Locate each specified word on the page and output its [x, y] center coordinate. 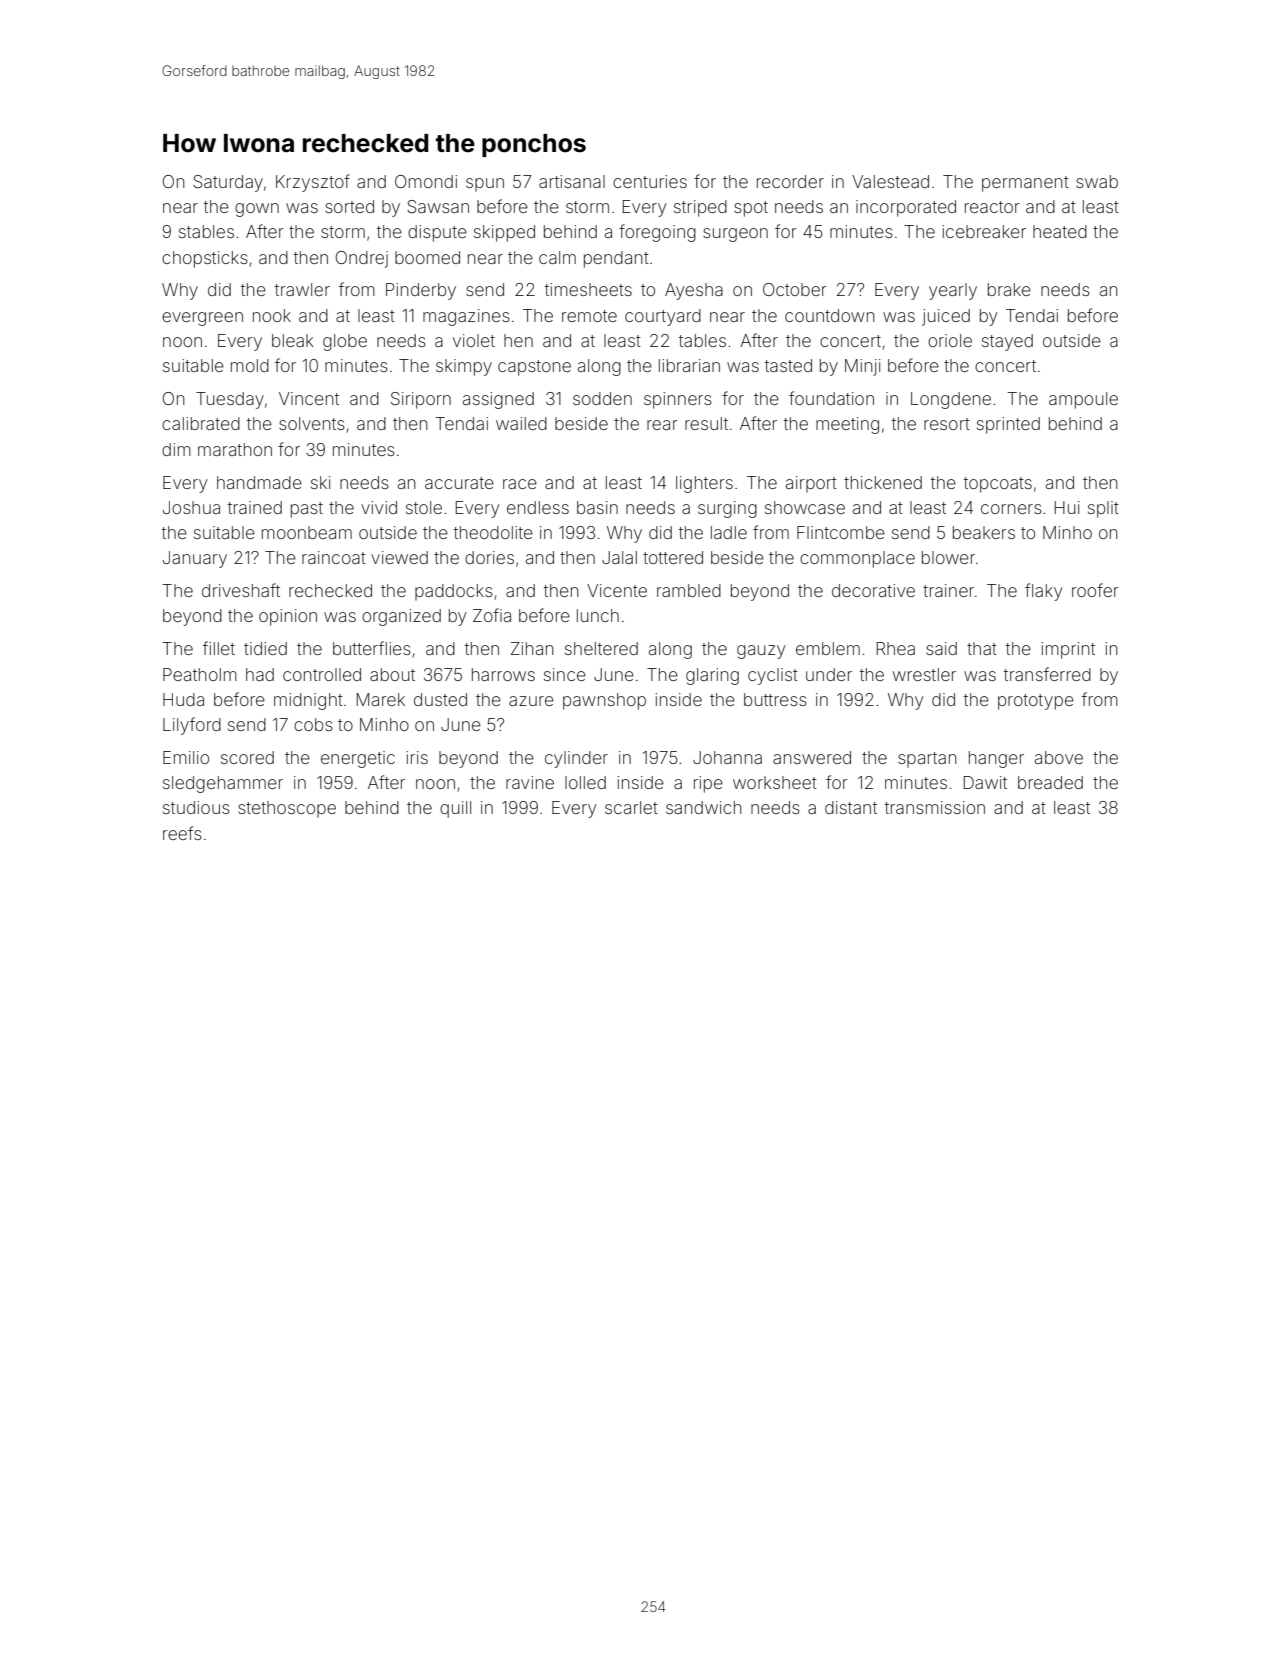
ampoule [1083, 400]
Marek [381, 699]
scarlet [631, 807]
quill [455, 809]
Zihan [532, 648]
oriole [950, 340]
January [195, 559]
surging [727, 509]
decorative [873, 590]
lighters [704, 484]
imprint [1068, 650]
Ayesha [694, 291]
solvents [312, 423]
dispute [437, 233]
